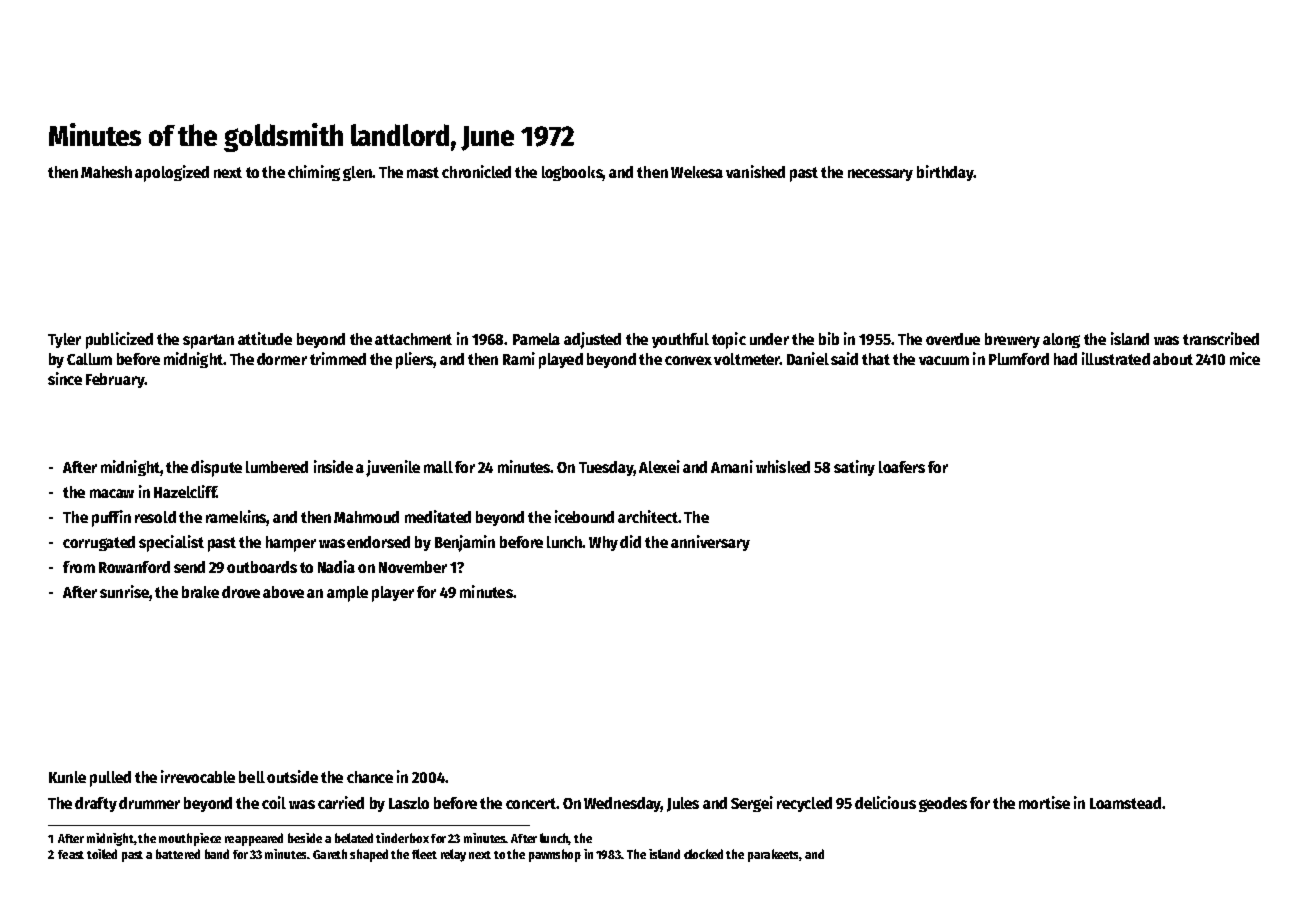  I want to click on loafers, so click(902, 467).
